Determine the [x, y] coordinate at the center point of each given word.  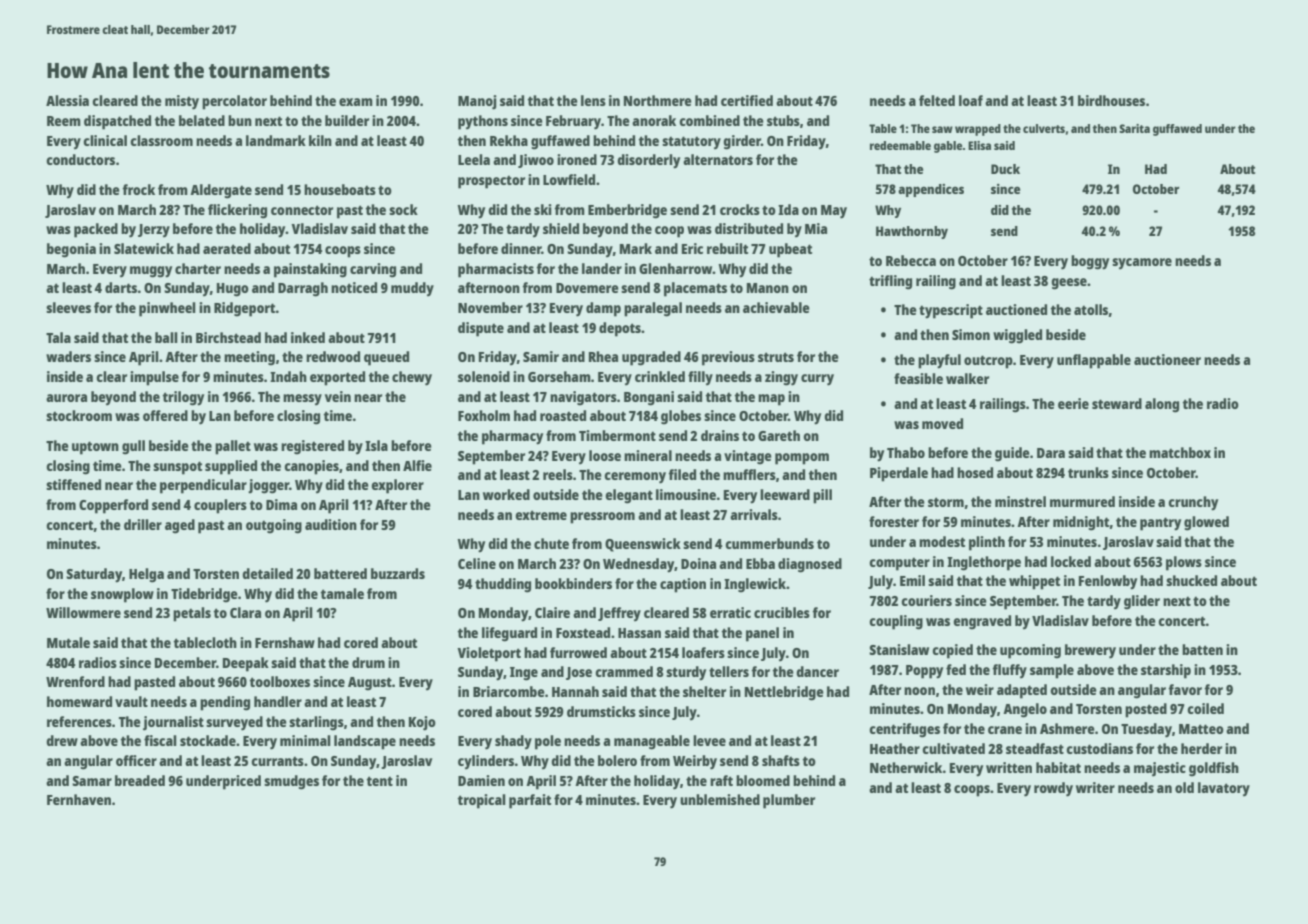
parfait [530, 801]
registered [312, 447]
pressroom [602, 518]
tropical [482, 801]
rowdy [1053, 789]
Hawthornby [912, 232]
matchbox [1180, 452]
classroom [161, 140]
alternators [718, 159]
